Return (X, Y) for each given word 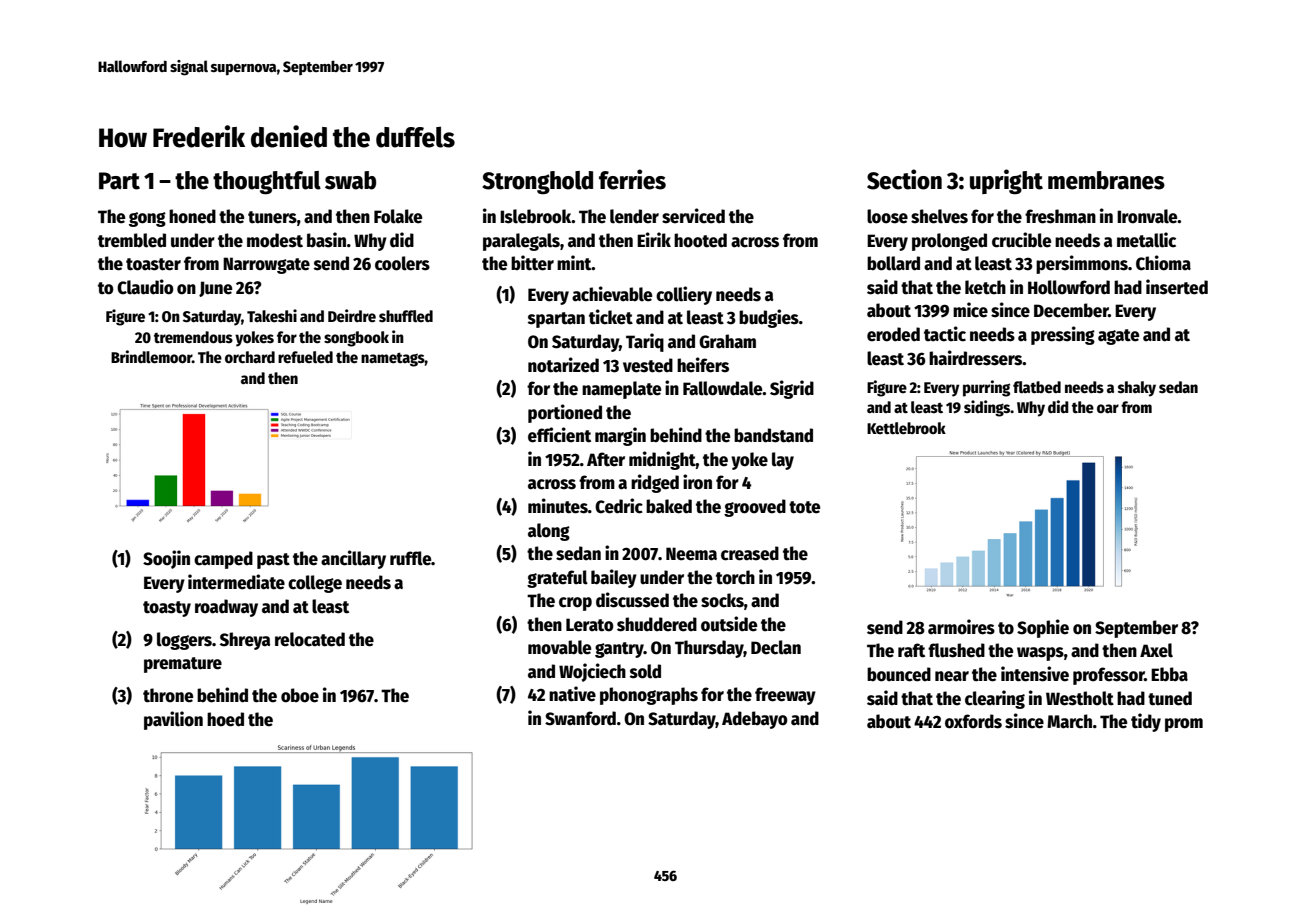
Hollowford (1069, 287)
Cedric (619, 506)
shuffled (406, 316)
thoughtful (267, 183)
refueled (305, 357)
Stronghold (537, 182)
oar (1108, 408)
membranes (1106, 180)
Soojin (166, 559)
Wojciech (592, 672)
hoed (225, 719)
